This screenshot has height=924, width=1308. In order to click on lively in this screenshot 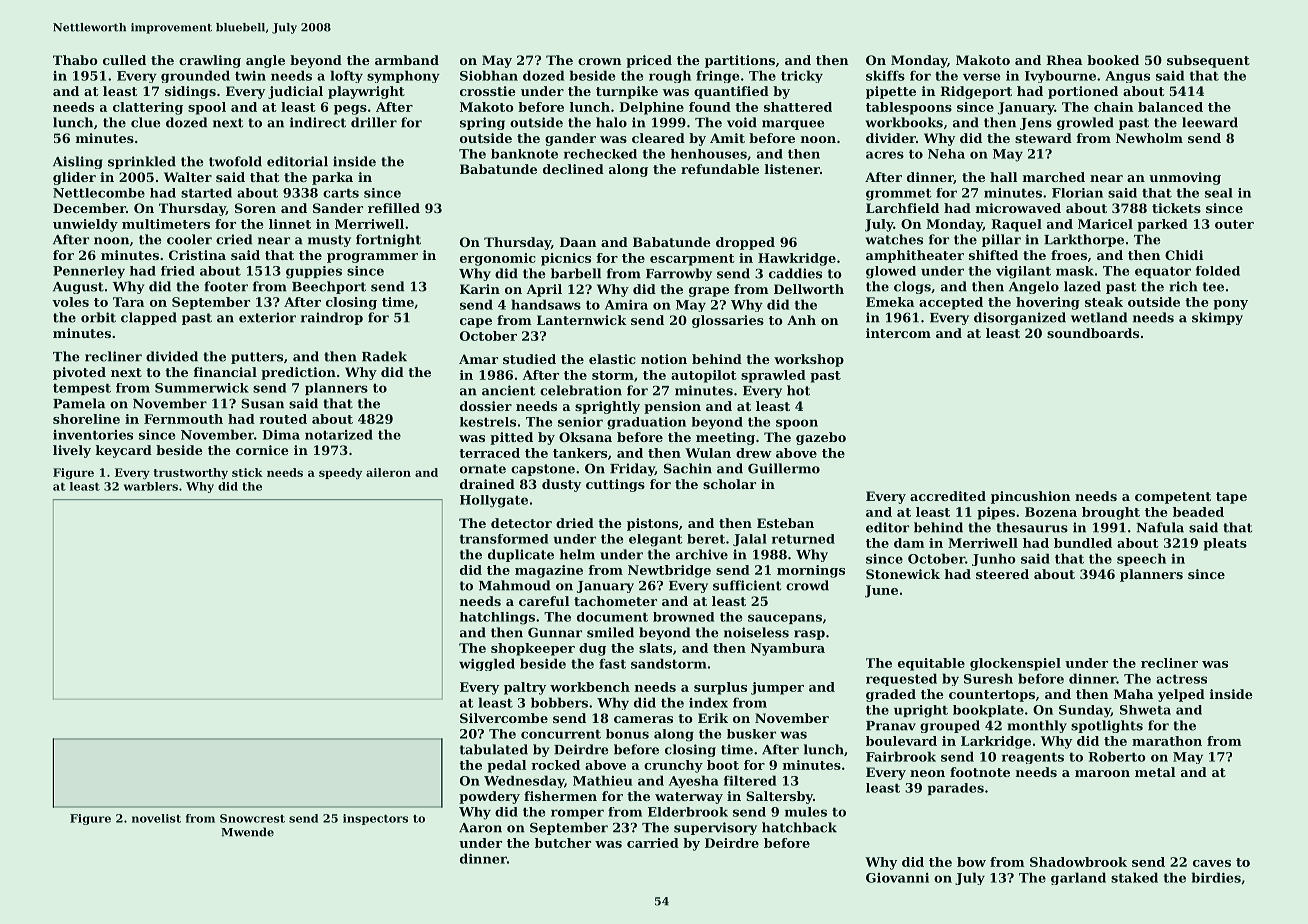, I will do `click(72, 451)`.
